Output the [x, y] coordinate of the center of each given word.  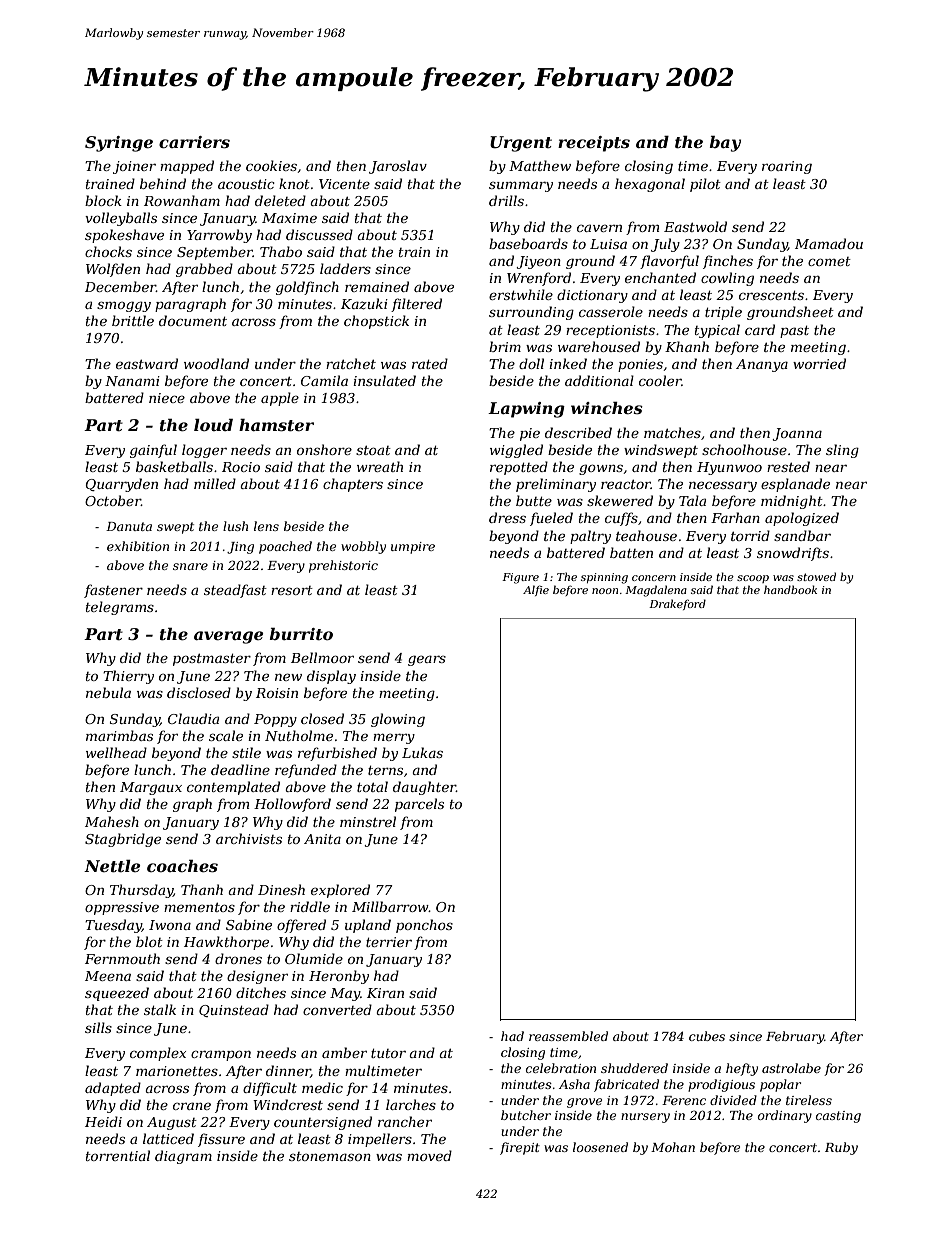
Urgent [521, 144]
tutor [388, 1053]
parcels [419, 805]
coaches [182, 866]
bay [725, 144]
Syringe [119, 144]
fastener [113, 591]
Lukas [422, 752]
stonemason [330, 1156]
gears [427, 660]
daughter [424, 788]
